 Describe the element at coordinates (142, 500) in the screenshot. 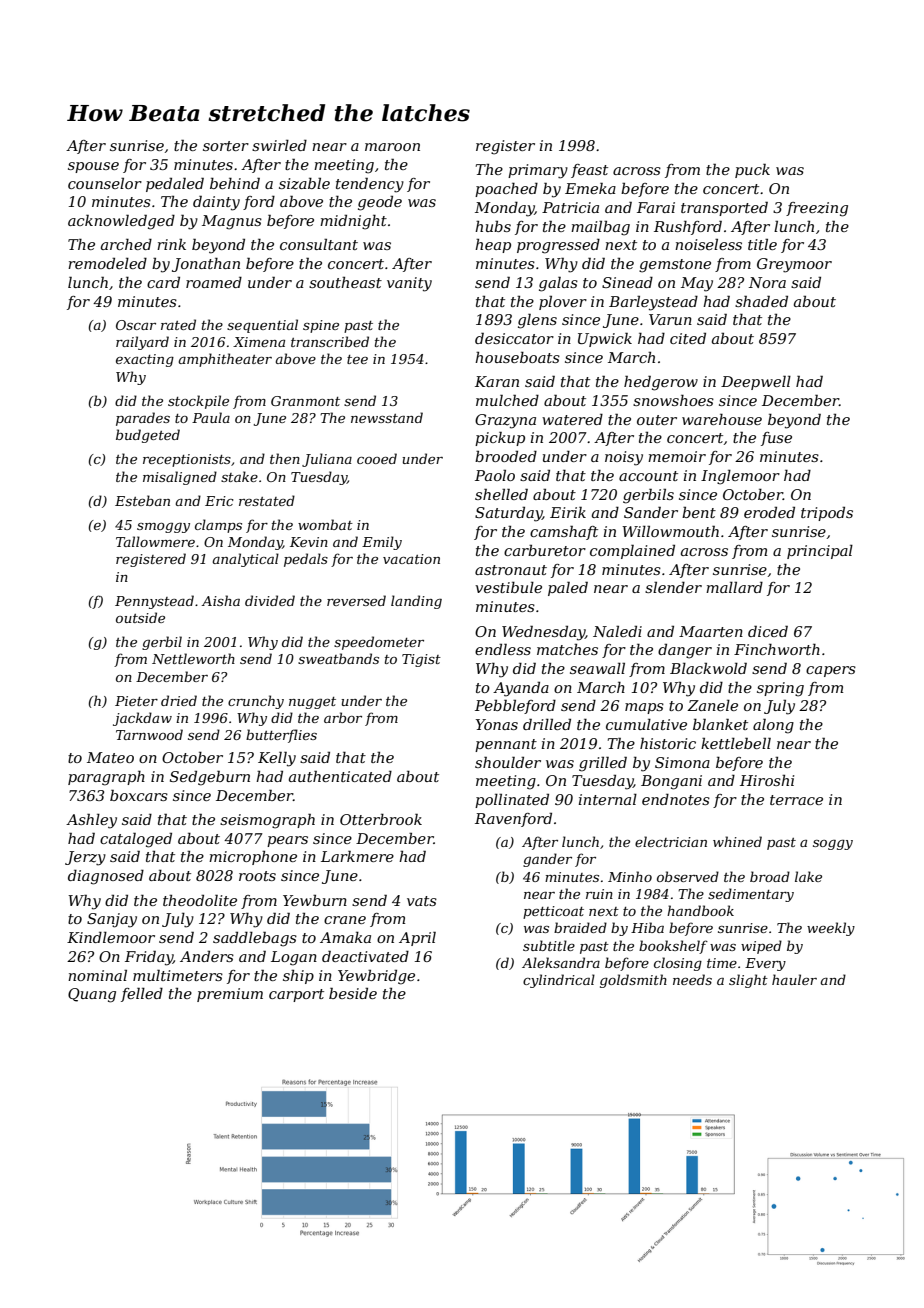

I see `Esteban` at that location.
